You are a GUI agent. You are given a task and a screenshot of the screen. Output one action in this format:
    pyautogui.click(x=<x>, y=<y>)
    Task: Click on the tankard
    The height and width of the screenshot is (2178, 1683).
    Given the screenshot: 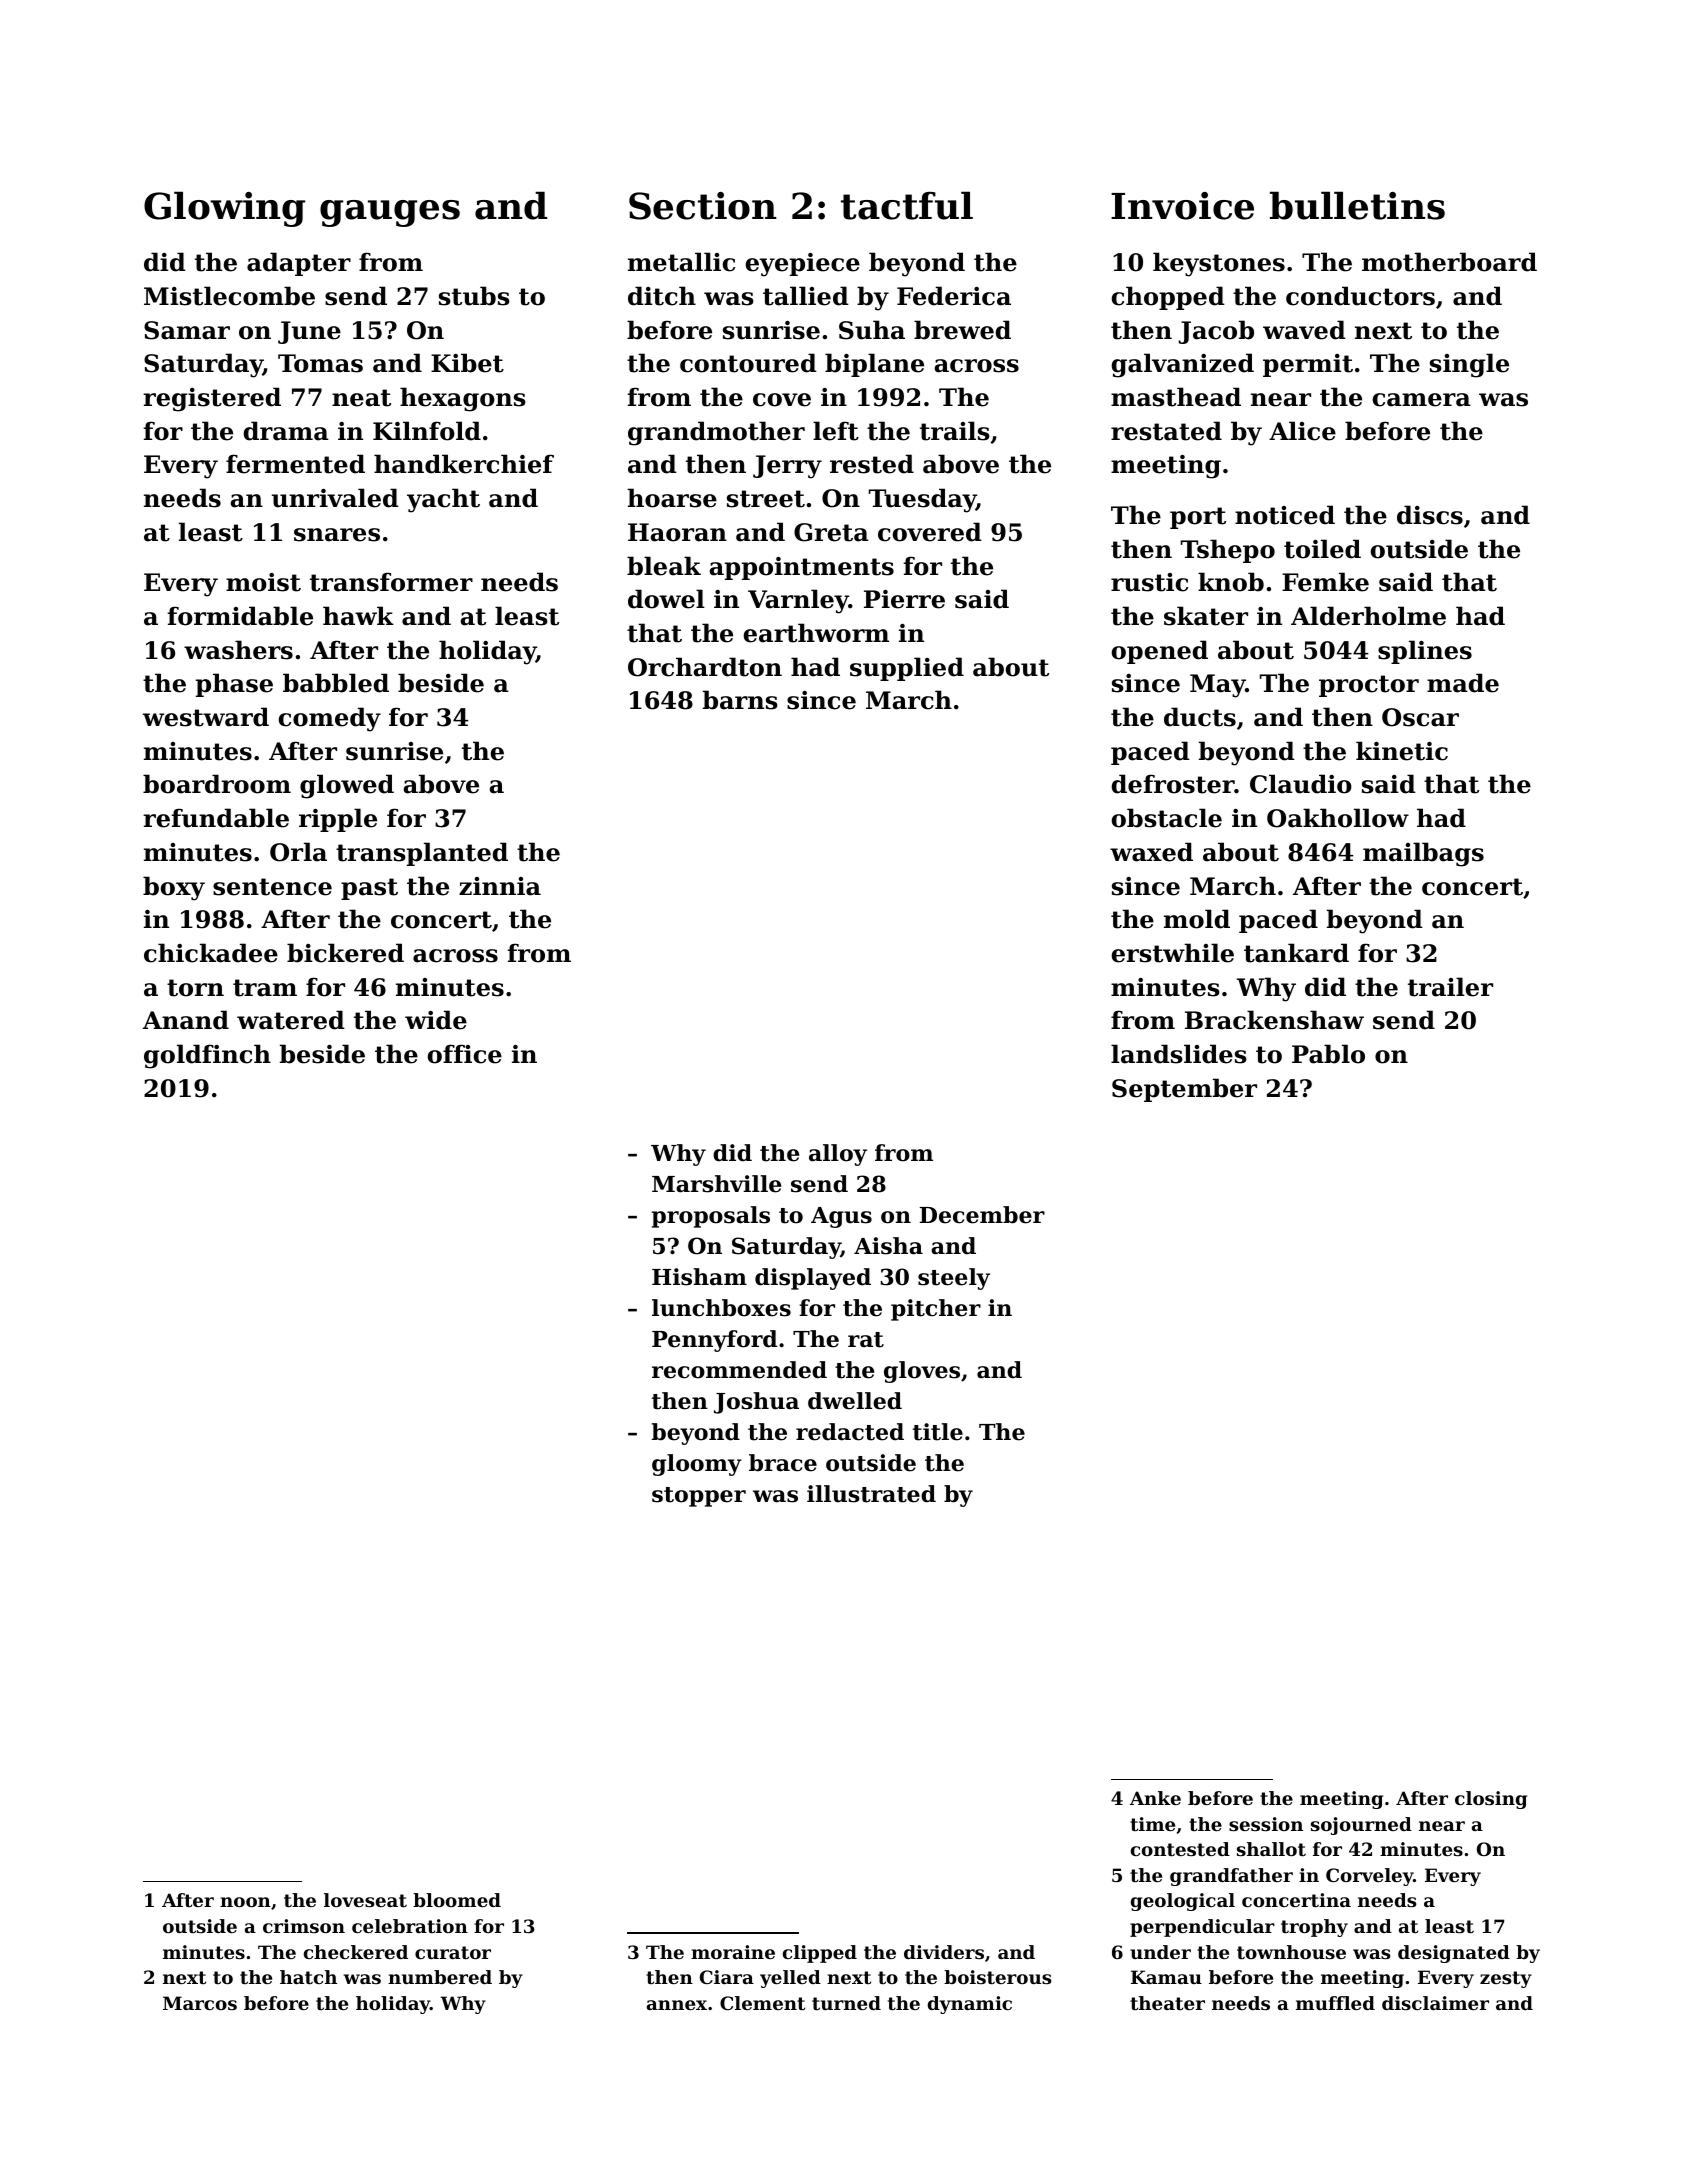 What is the action you would take?
    pyautogui.click(x=1296, y=953)
